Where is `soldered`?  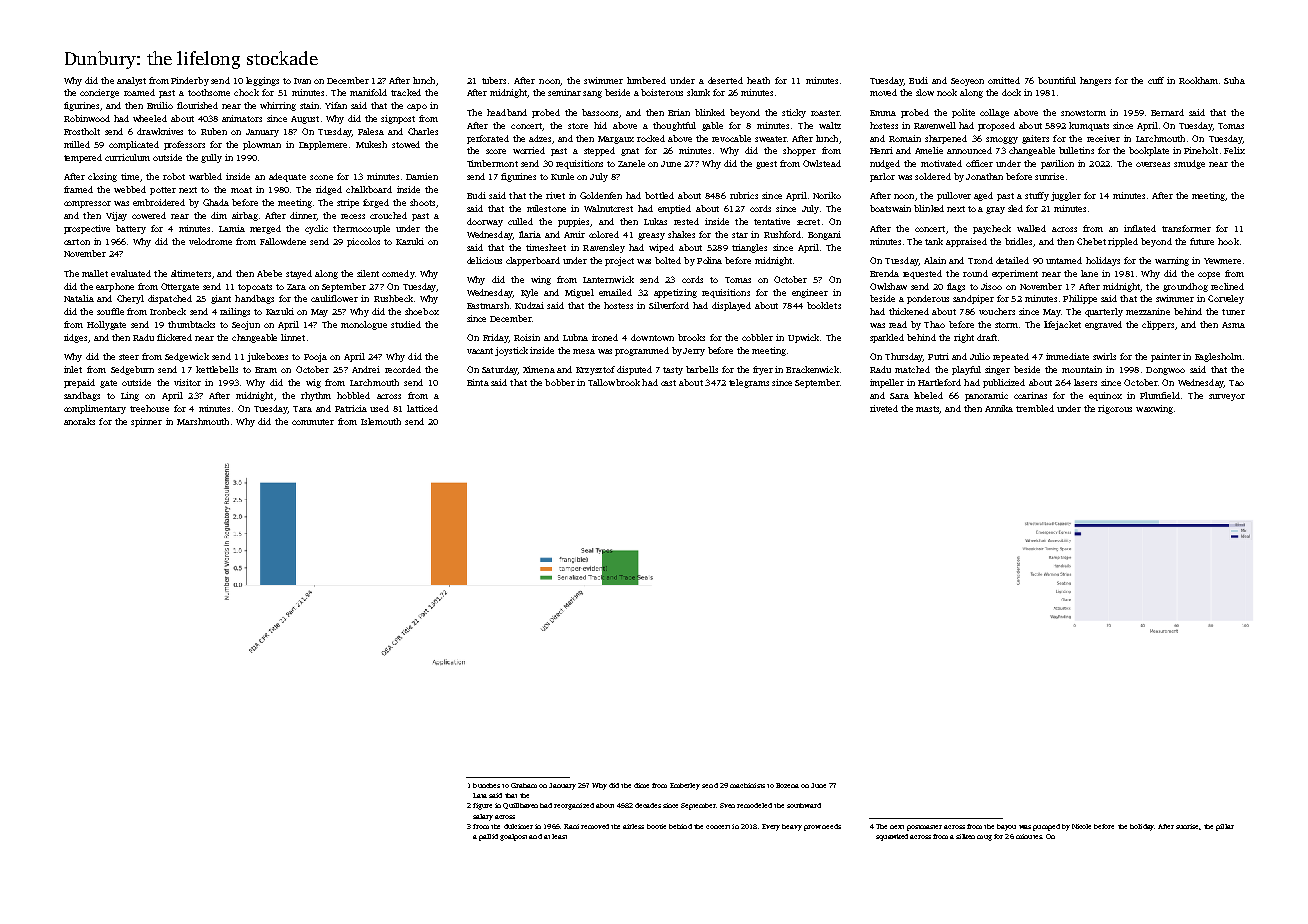 soldered is located at coordinates (933, 176).
